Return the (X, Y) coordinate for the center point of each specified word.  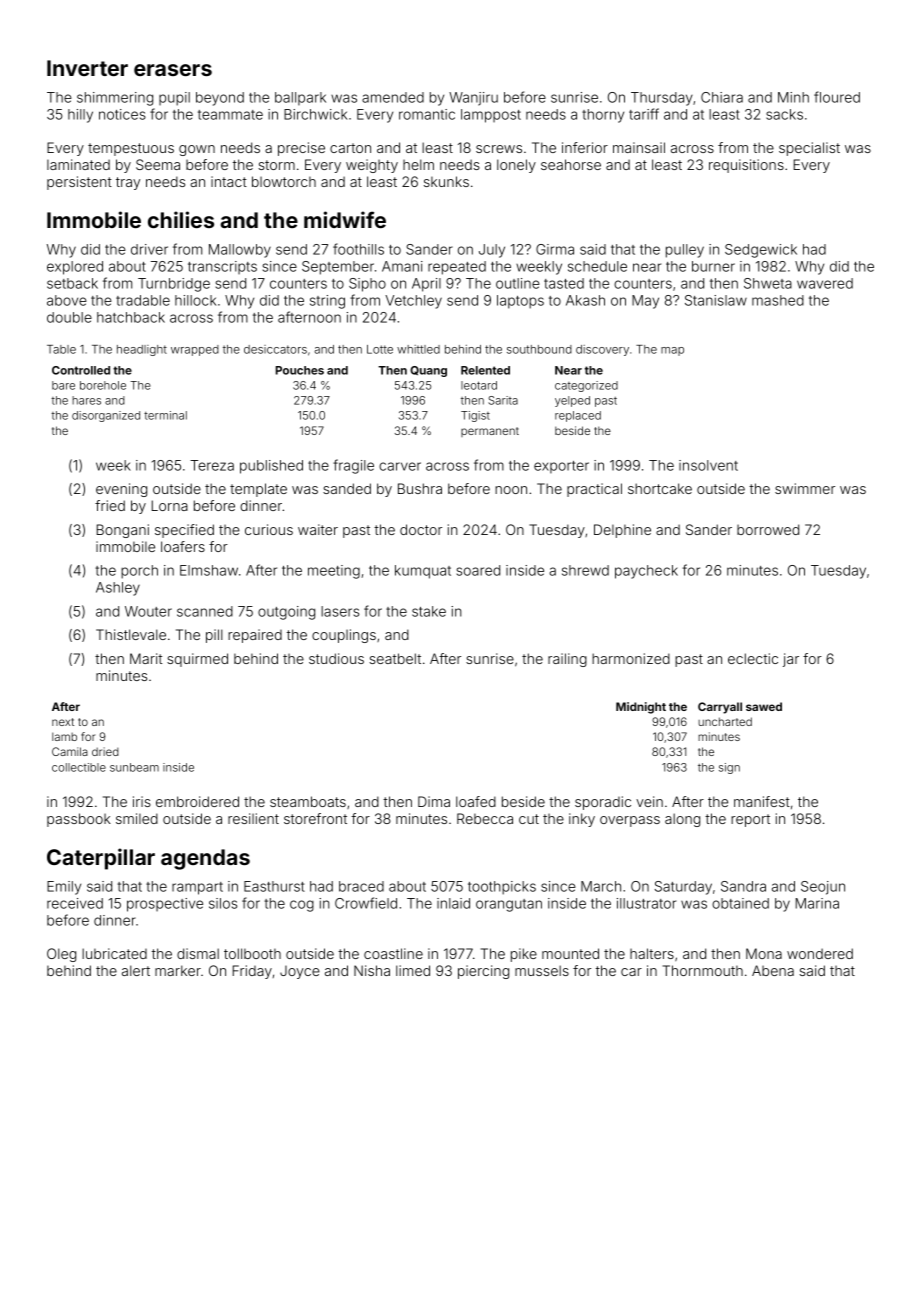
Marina (817, 903)
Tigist (475, 416)
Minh (793, 97)
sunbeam (134, 767)
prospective (165, 905)
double (69, 317)
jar (791, 660)
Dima (434, 801)
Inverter (87, 68)
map (672, 351)
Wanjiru (473, 99)
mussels (542, 970)
